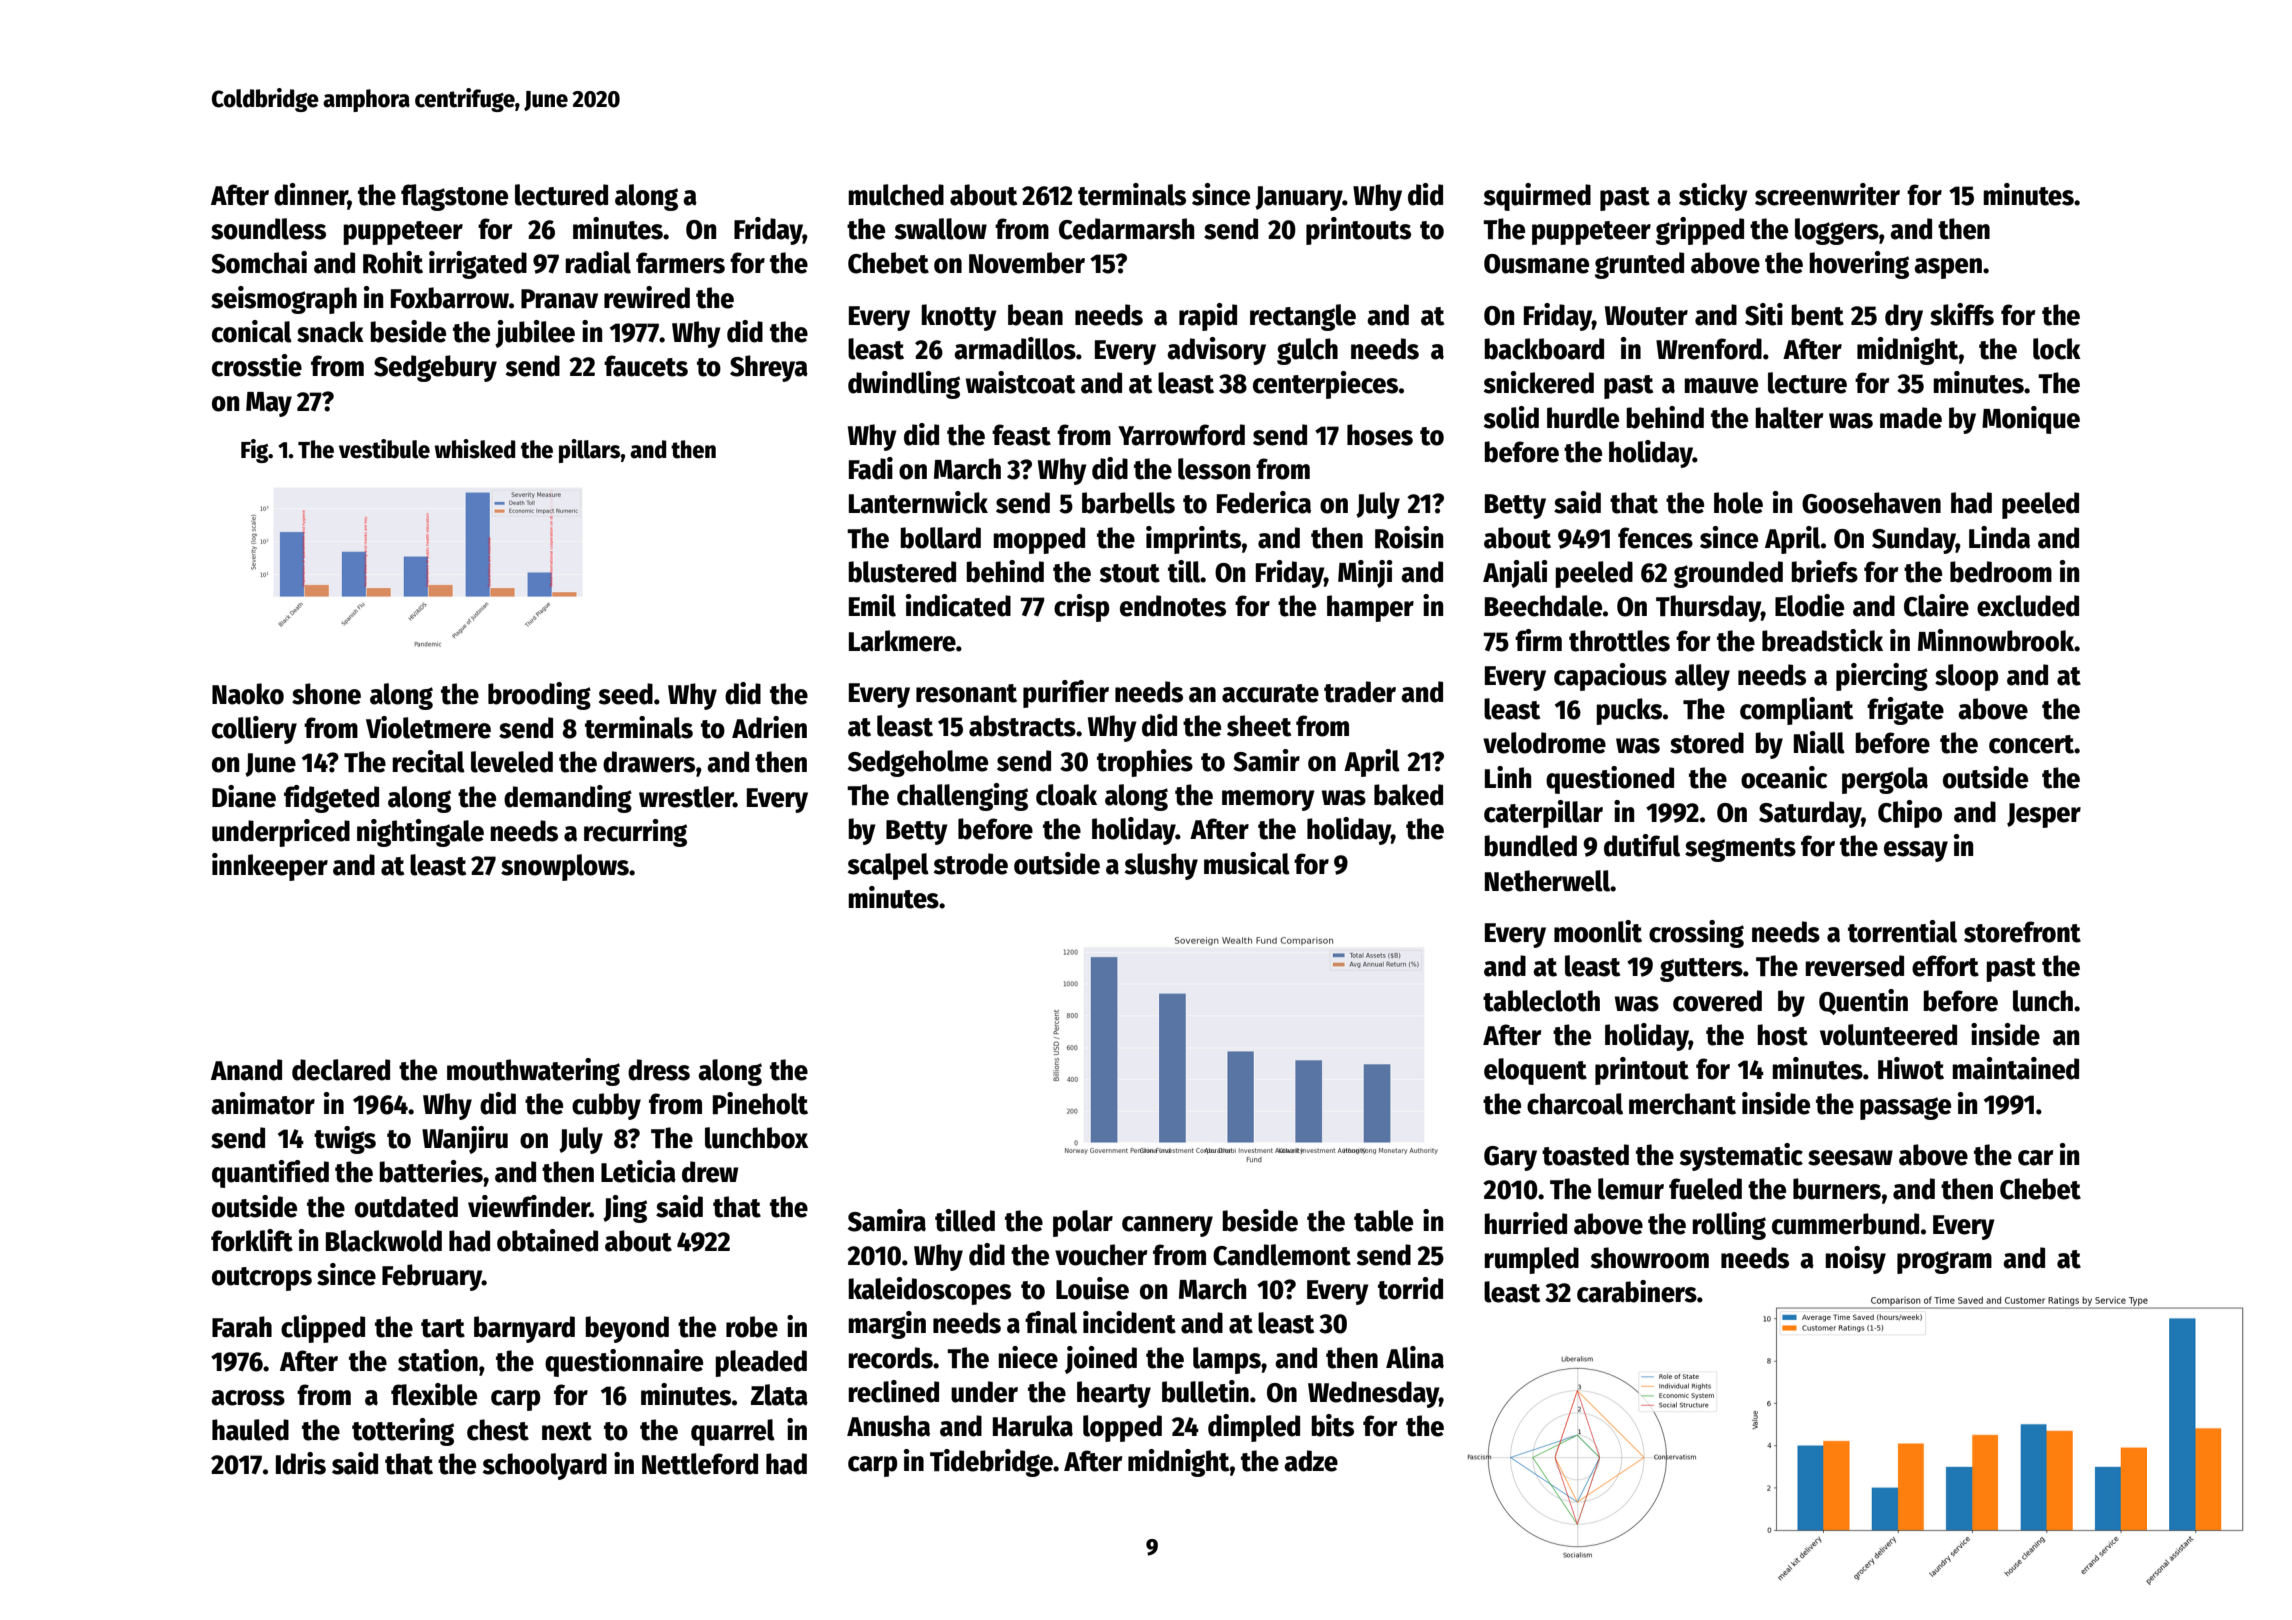  What do you see at coordinates (1948, 268) in the image?
I see `aspen` at bounding box center [1948, 268].
